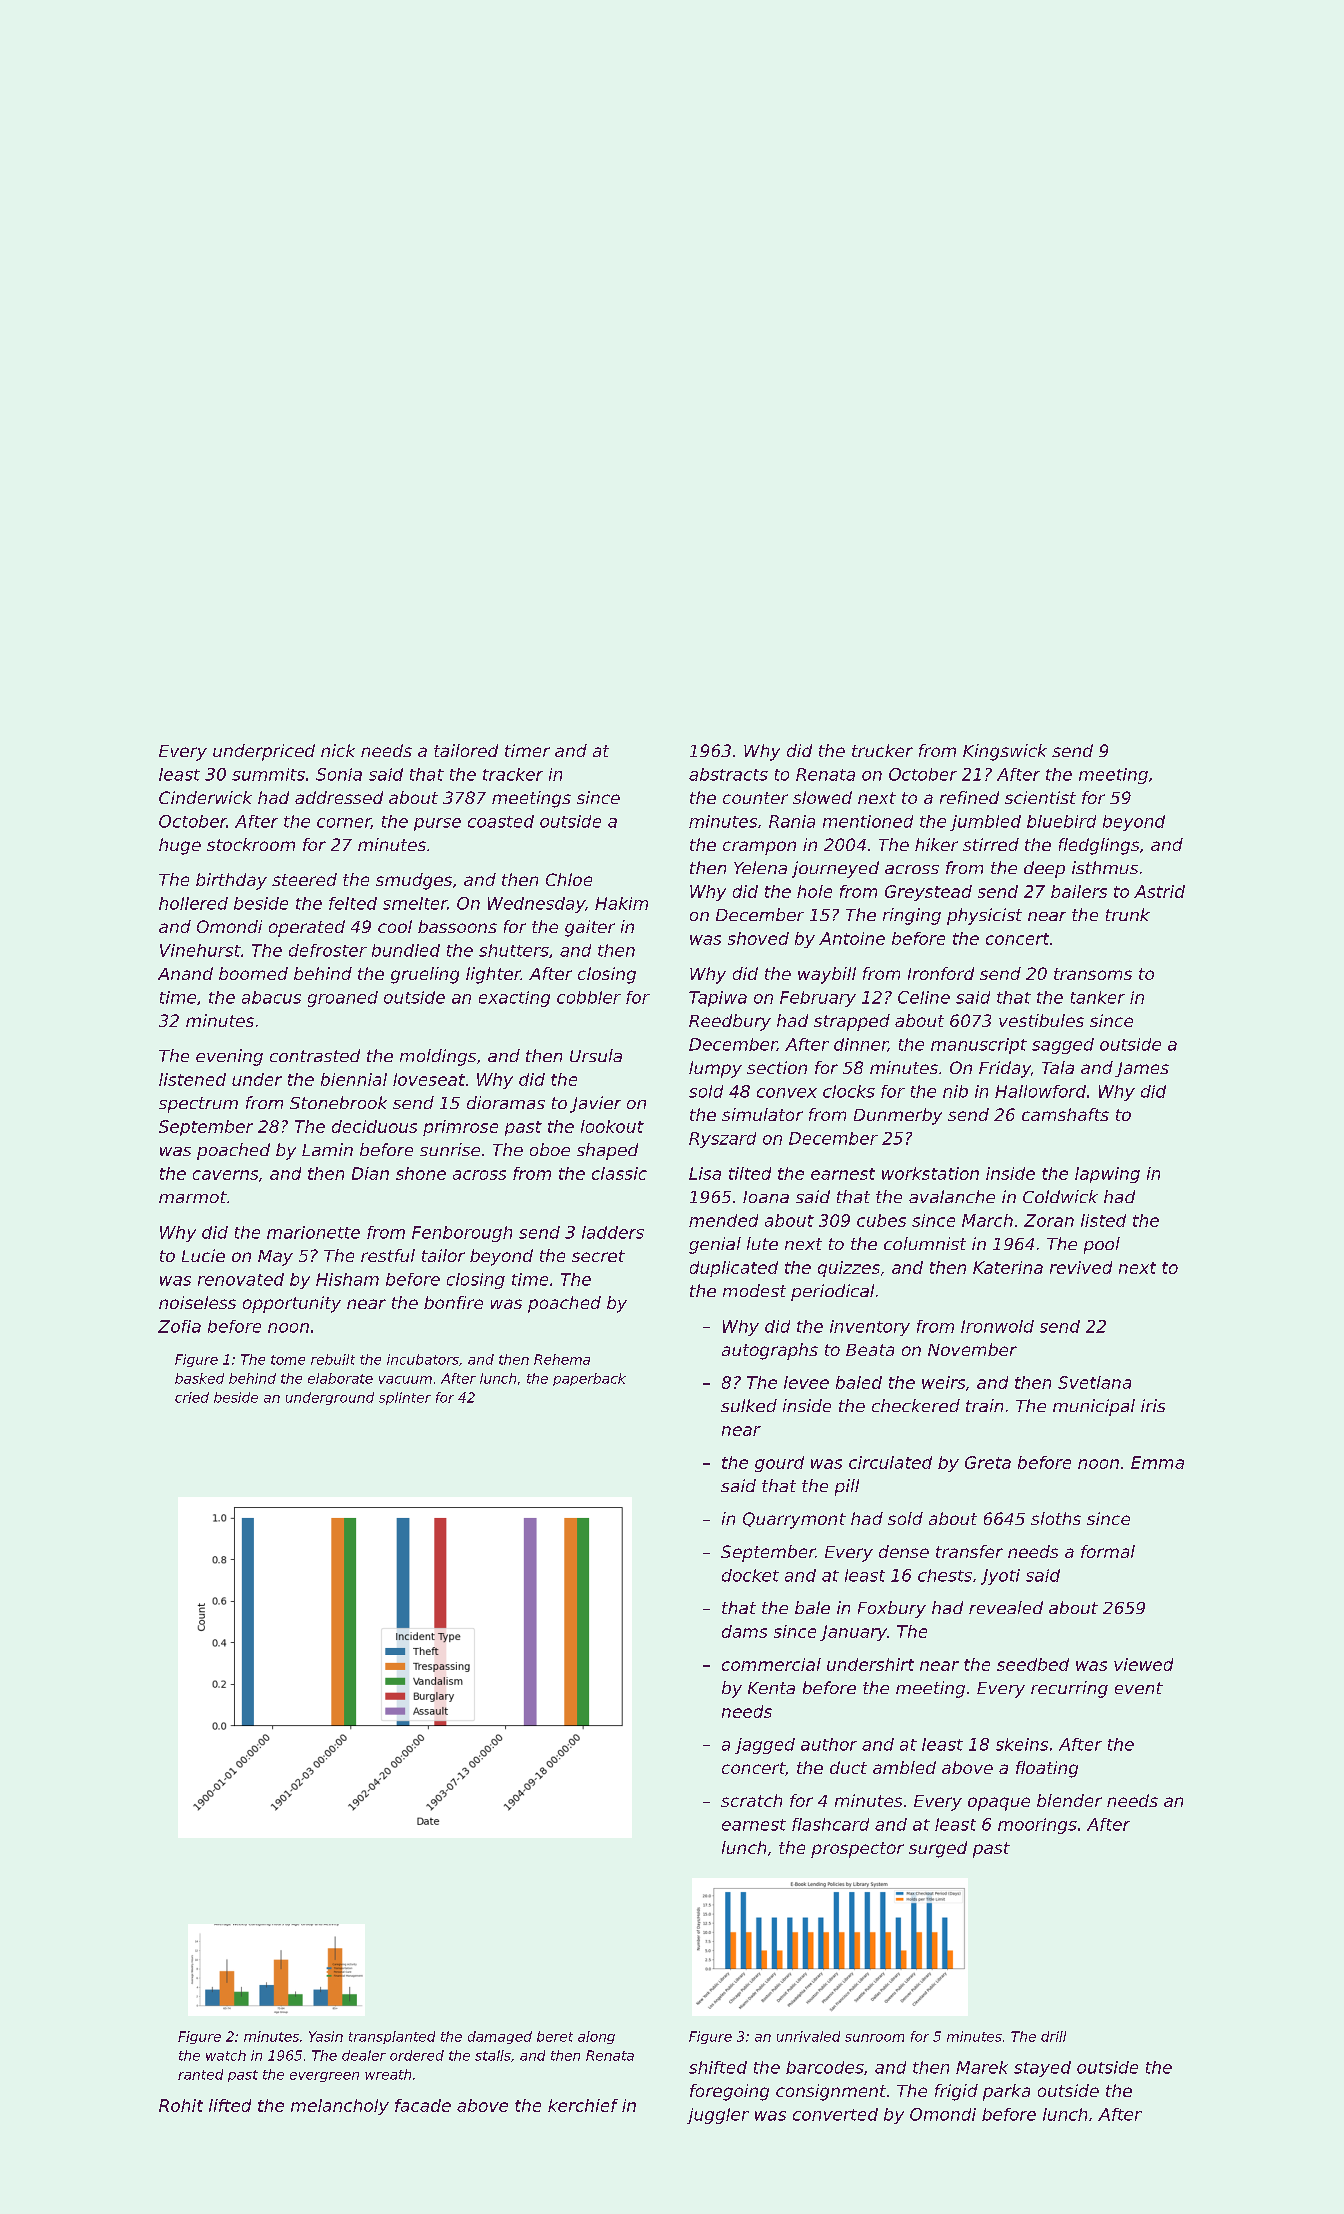 This image has width=1344, height=2214. What do you see at coordinates (985, 823) in the image?
I see `jumbled` at bounding box center [985, 823].
